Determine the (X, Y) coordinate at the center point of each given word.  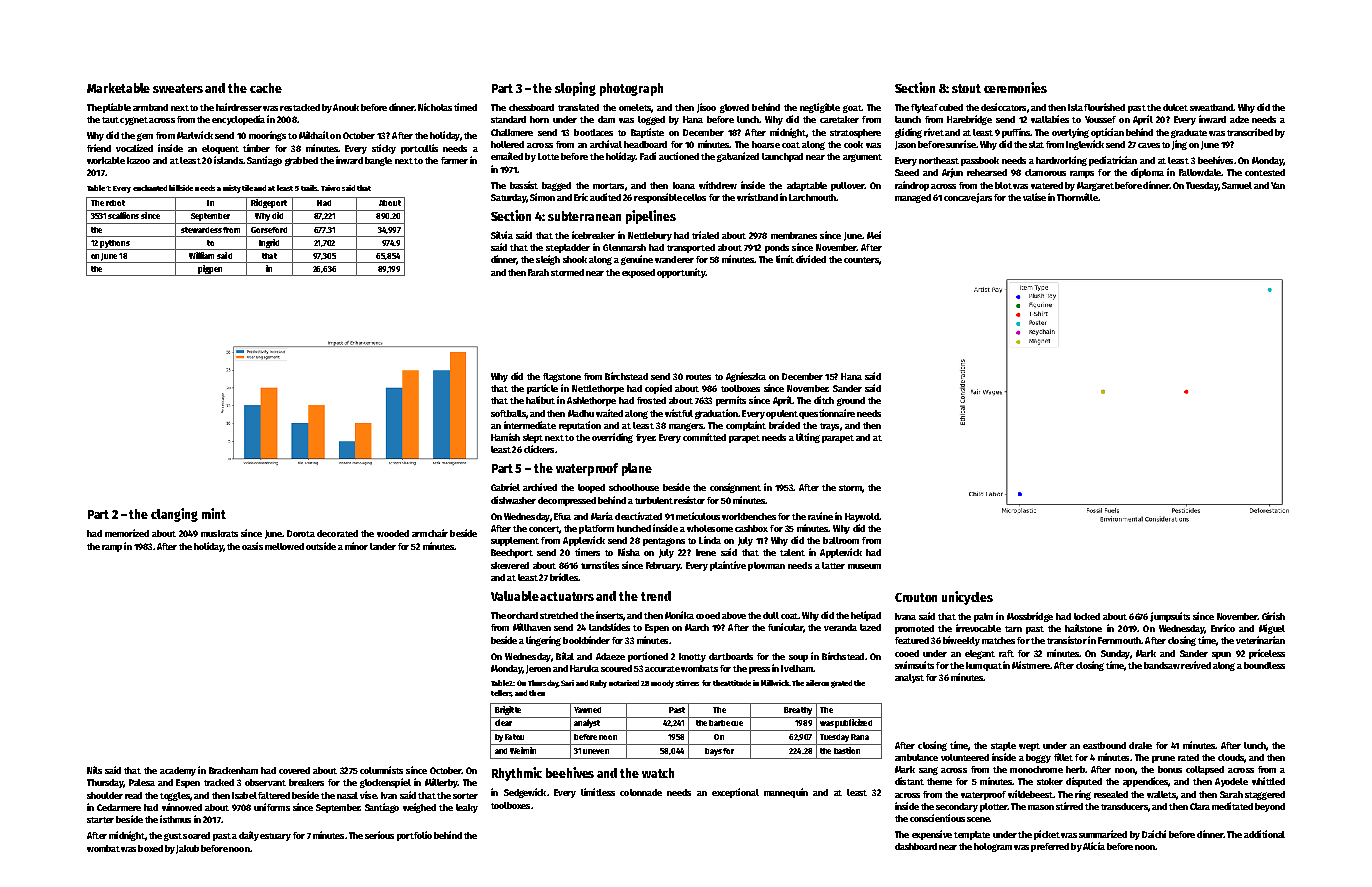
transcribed (1250, 132)
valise (1034, 197)
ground (851, 401)
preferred (1050, 847)
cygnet (134, 121)
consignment (735, 488)
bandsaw (1162, 665)
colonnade (641, 792)
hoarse (766, 144)
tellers (501, 693)
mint (214, 513)
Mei (874, 235)
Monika (679, 615)
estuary (275, 837)
